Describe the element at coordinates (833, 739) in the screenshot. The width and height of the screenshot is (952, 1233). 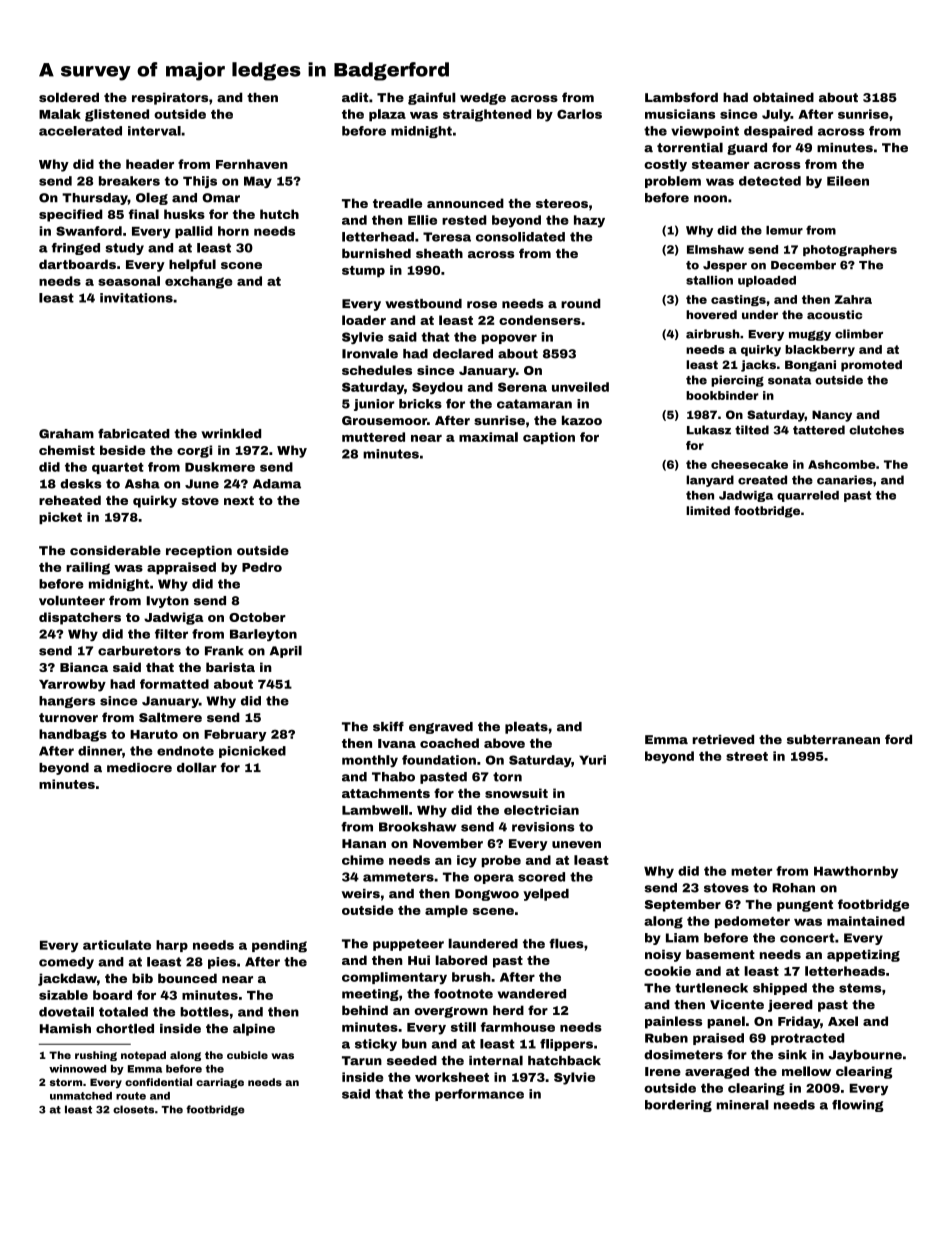
I see `subterranean` at that location.
